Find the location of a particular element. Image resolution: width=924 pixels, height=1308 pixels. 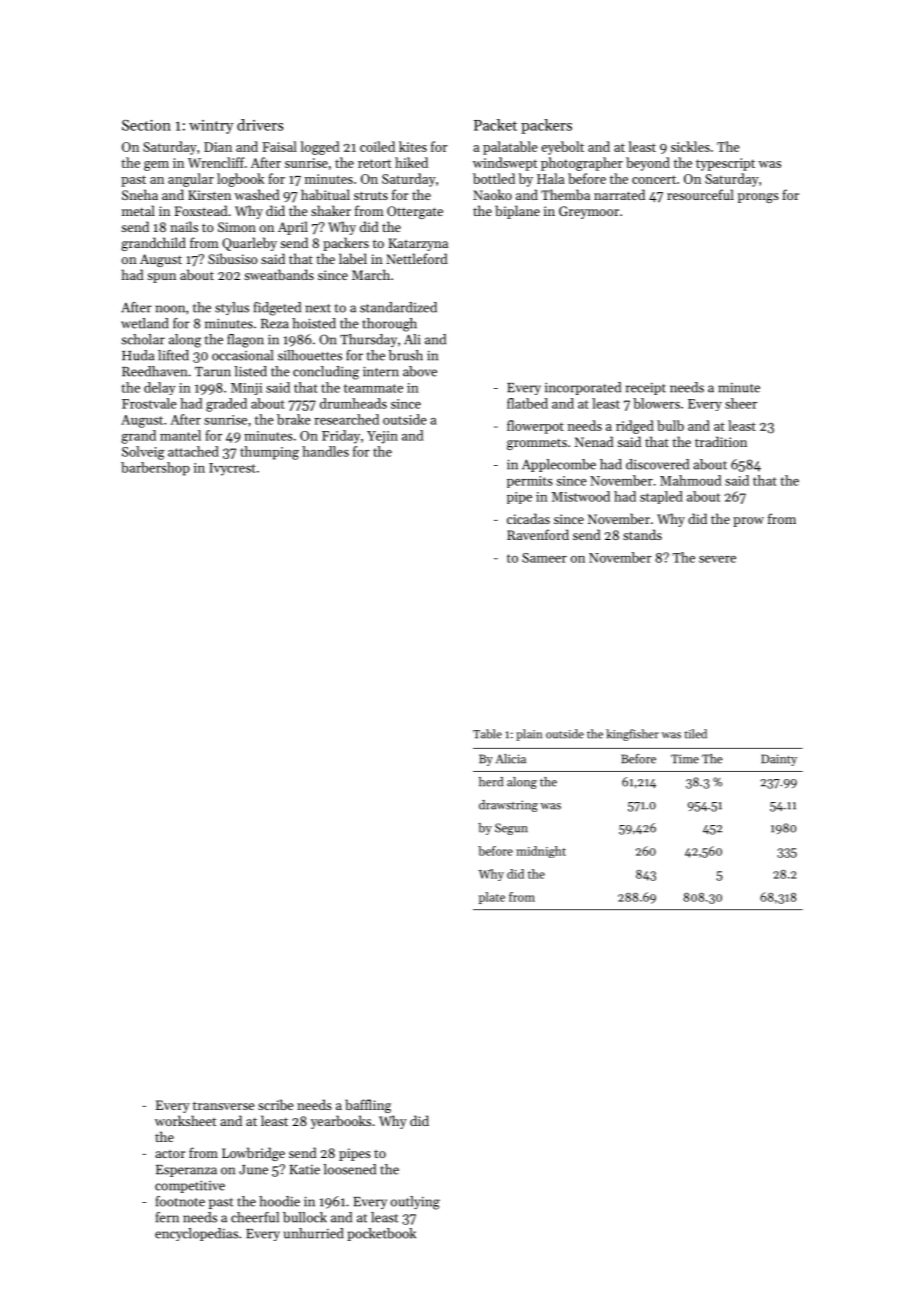

photographer is located at coordinates (582, 164).
